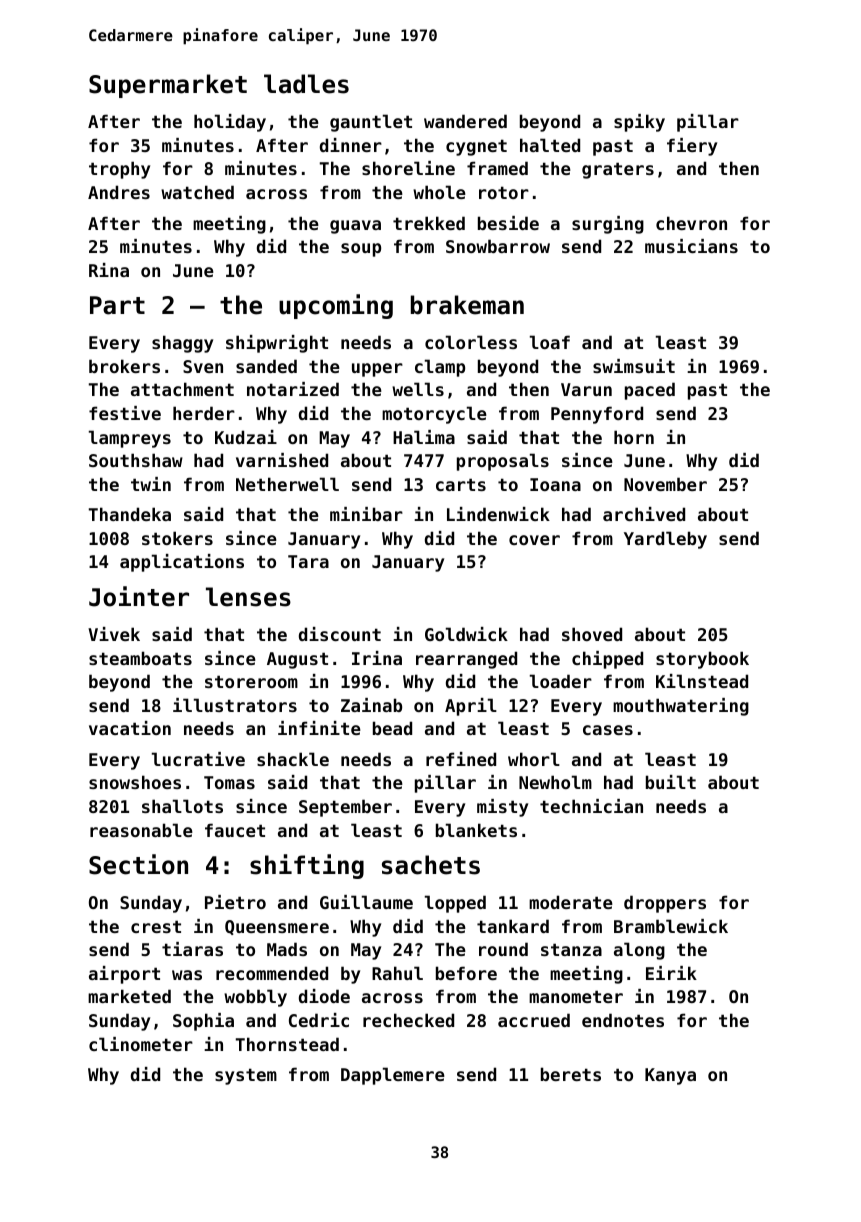 This screenshot has width=861, height=1222. I want to click on built, so click(671, 782).
